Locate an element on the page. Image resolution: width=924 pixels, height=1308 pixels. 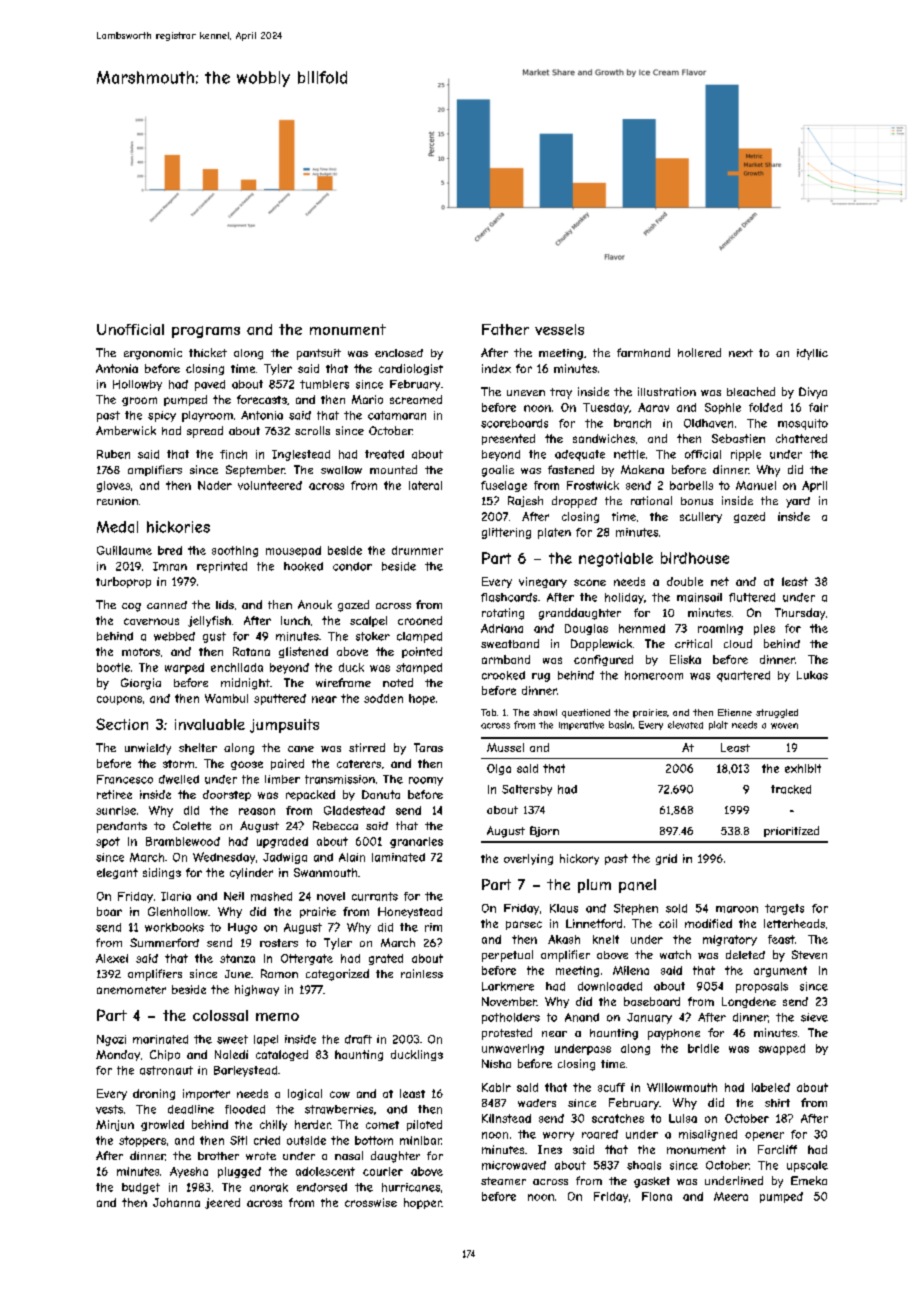
idyllic is located at coordinates (812, 354).
